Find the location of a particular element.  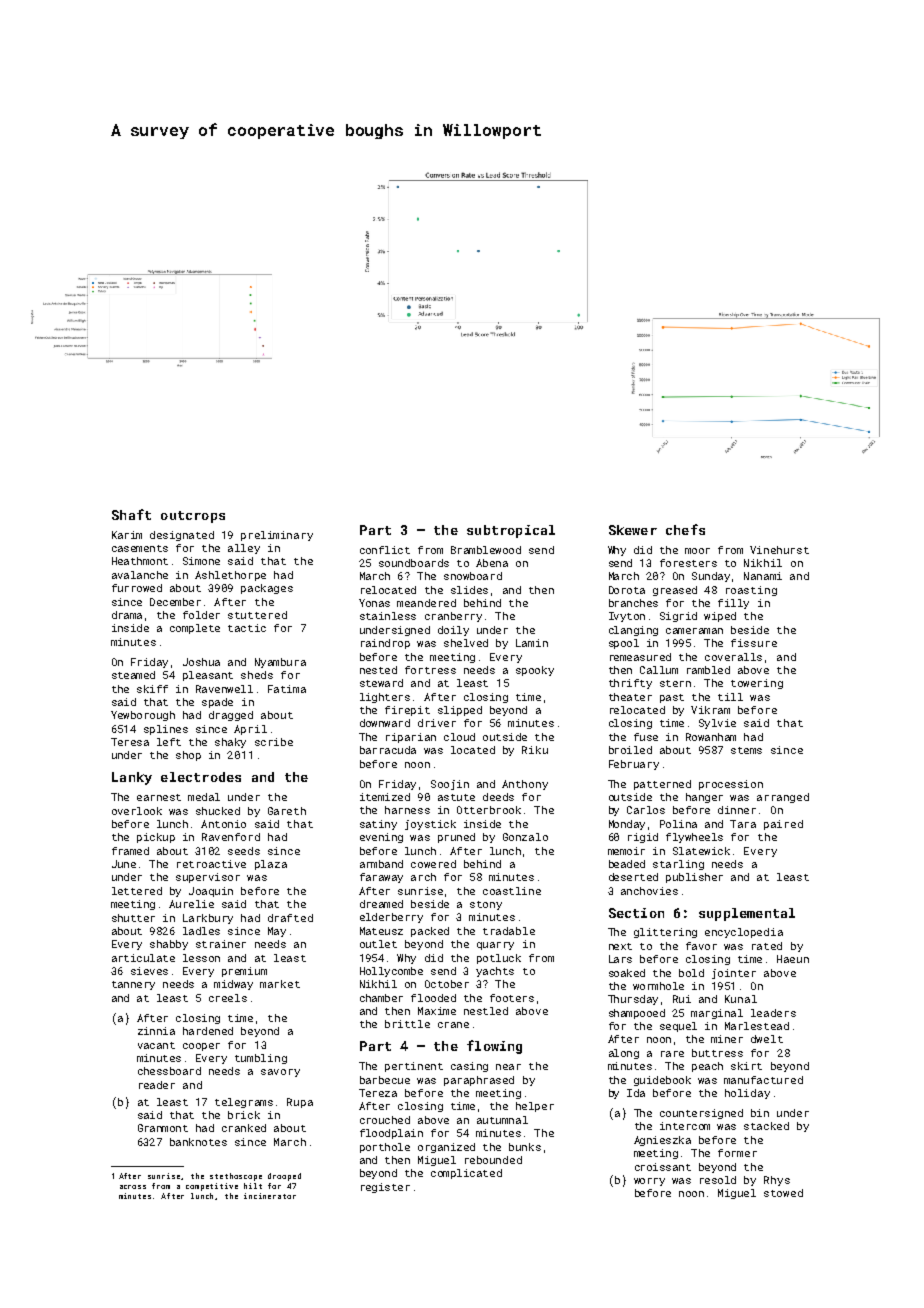

chefs is located at coordinates (685, 529).
